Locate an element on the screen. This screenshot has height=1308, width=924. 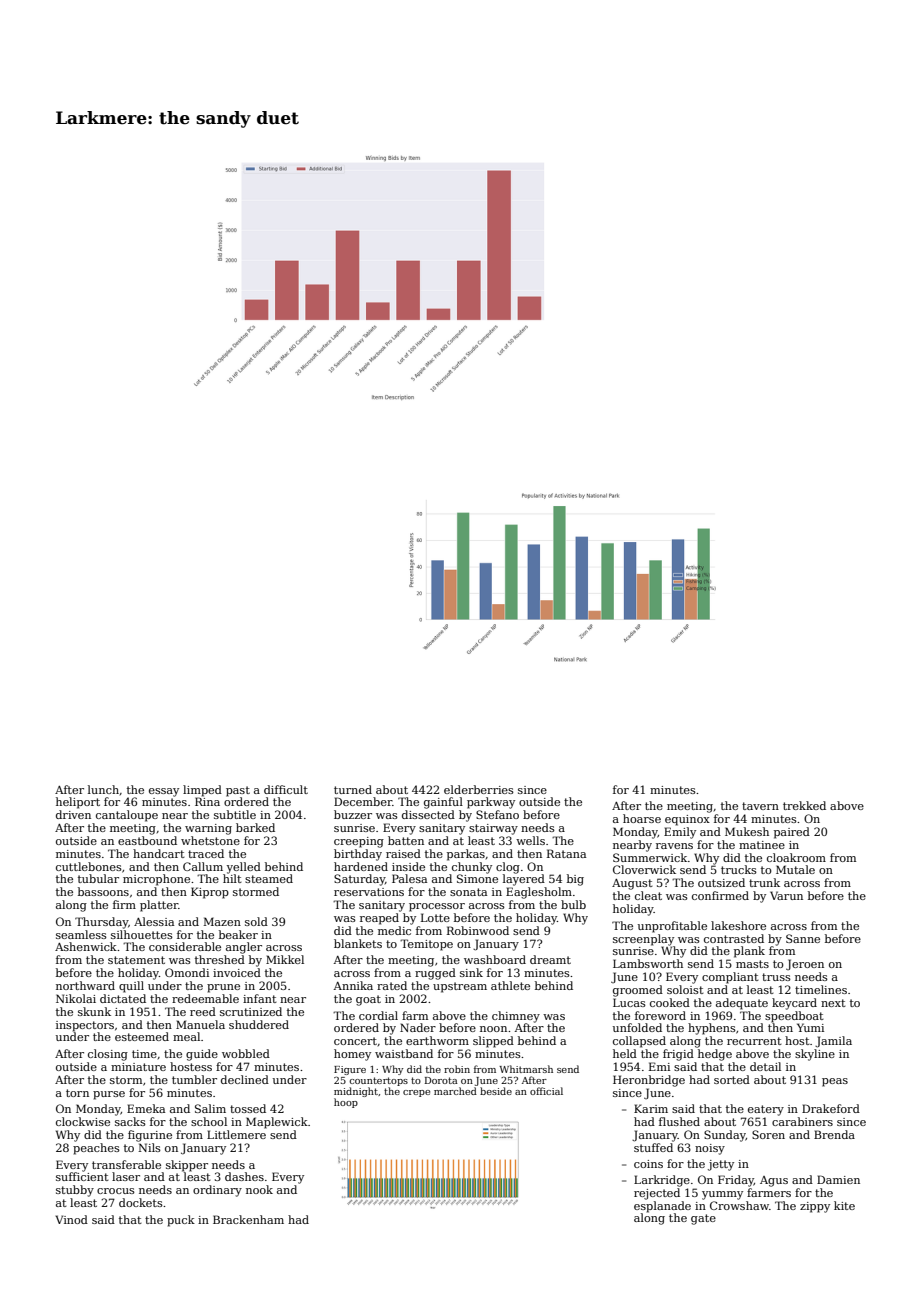
Temitope is located at coordinates (426, 945).
